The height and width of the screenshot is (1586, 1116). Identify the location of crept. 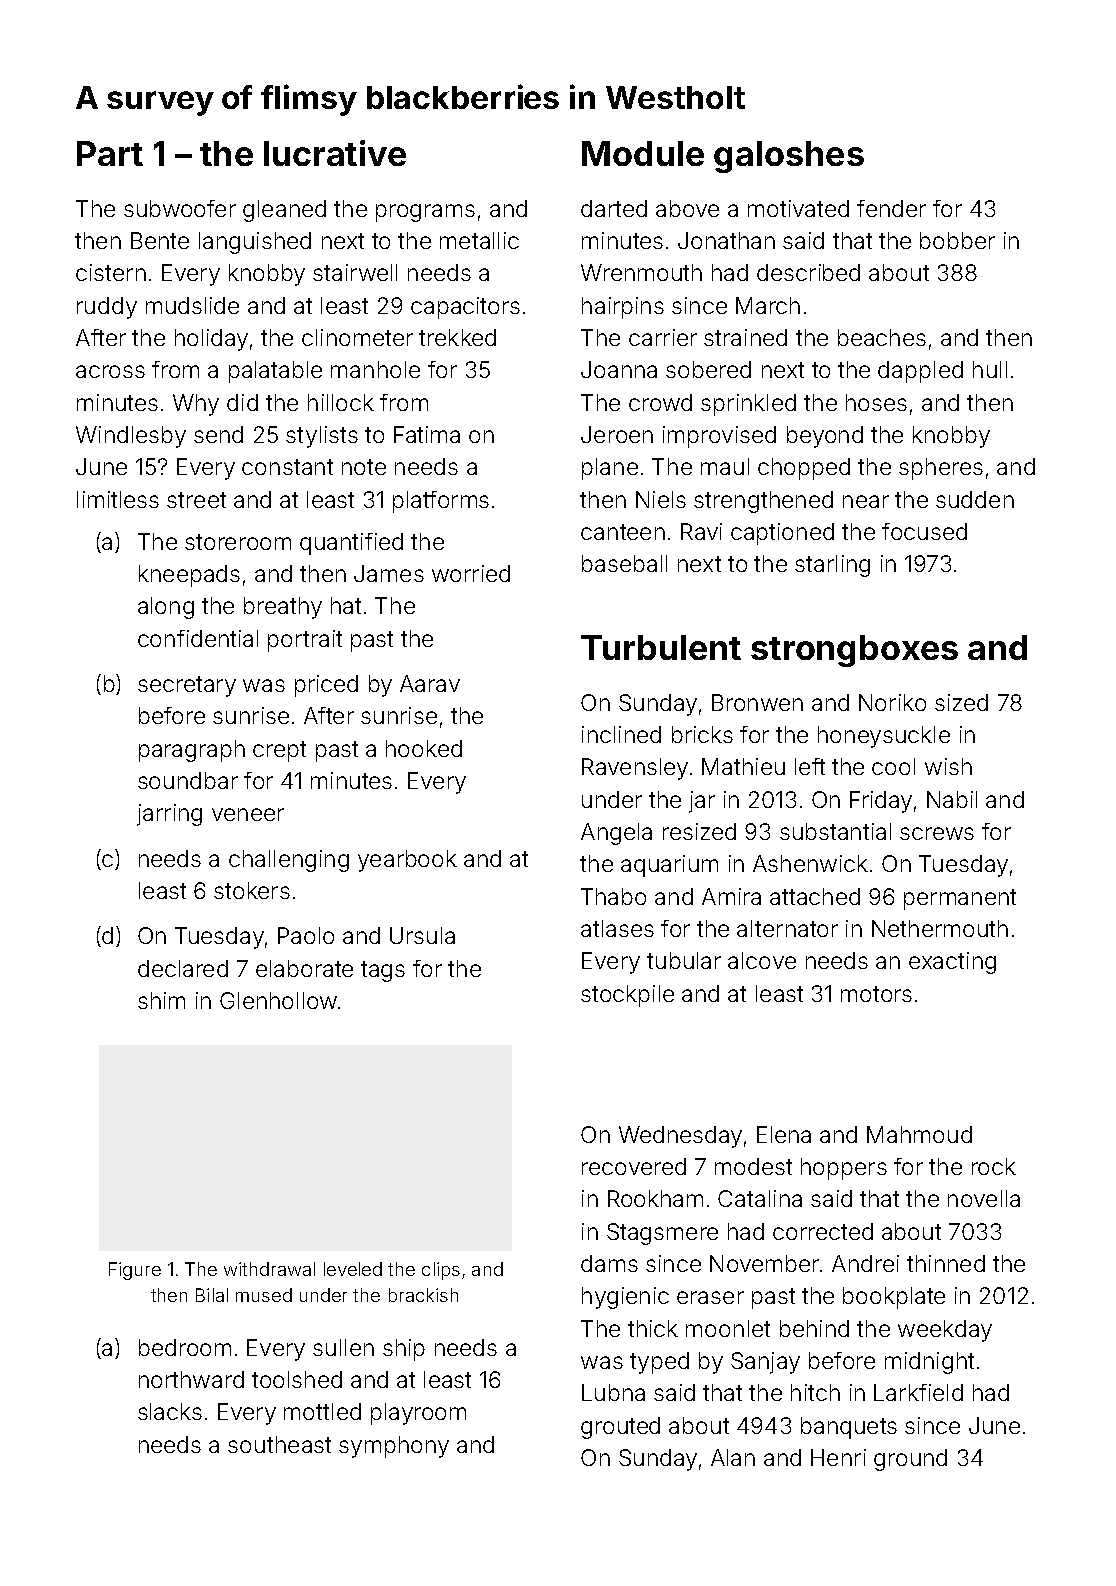
(279, 751).
